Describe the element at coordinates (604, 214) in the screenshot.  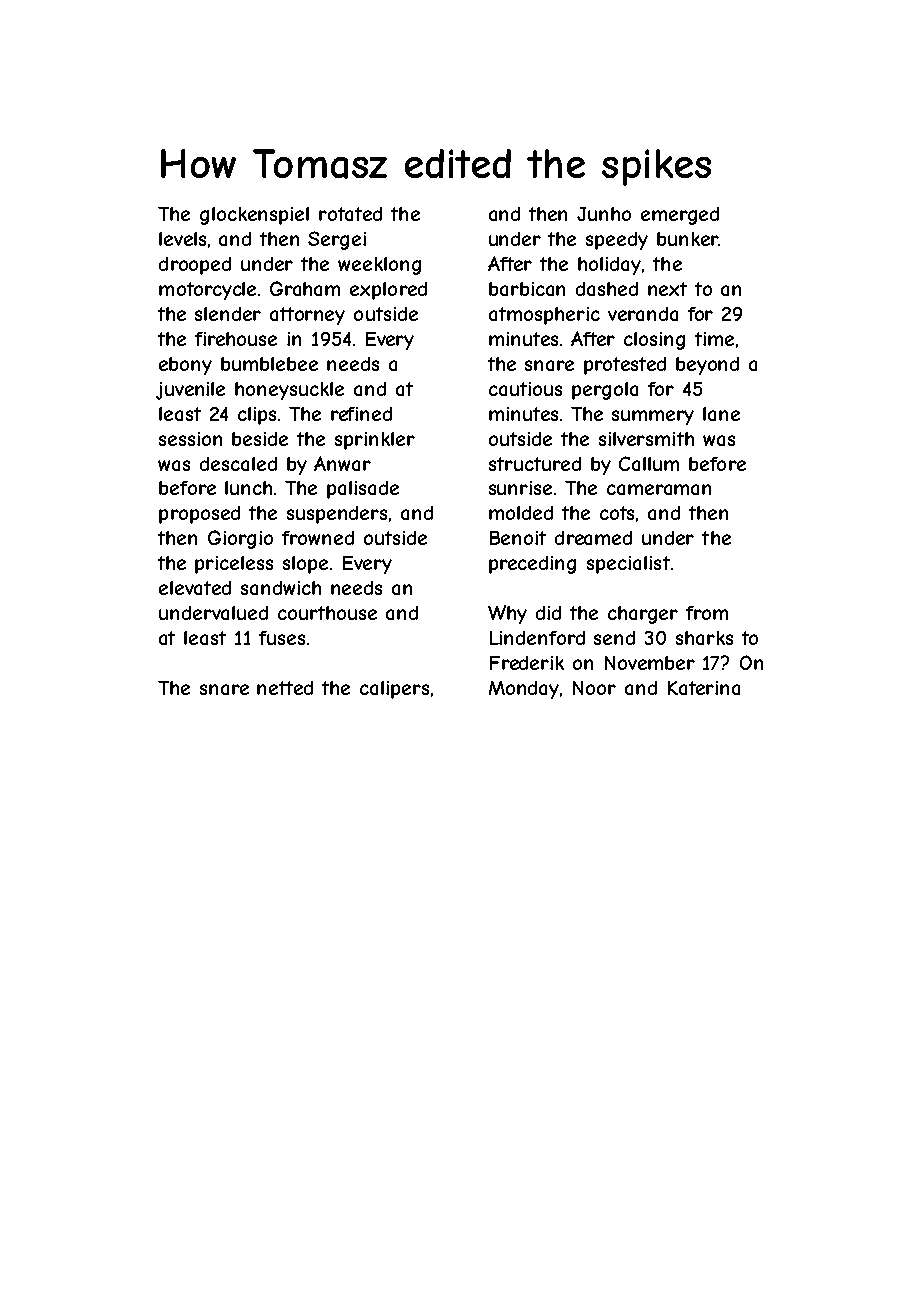
I see `Junho` at that location.
